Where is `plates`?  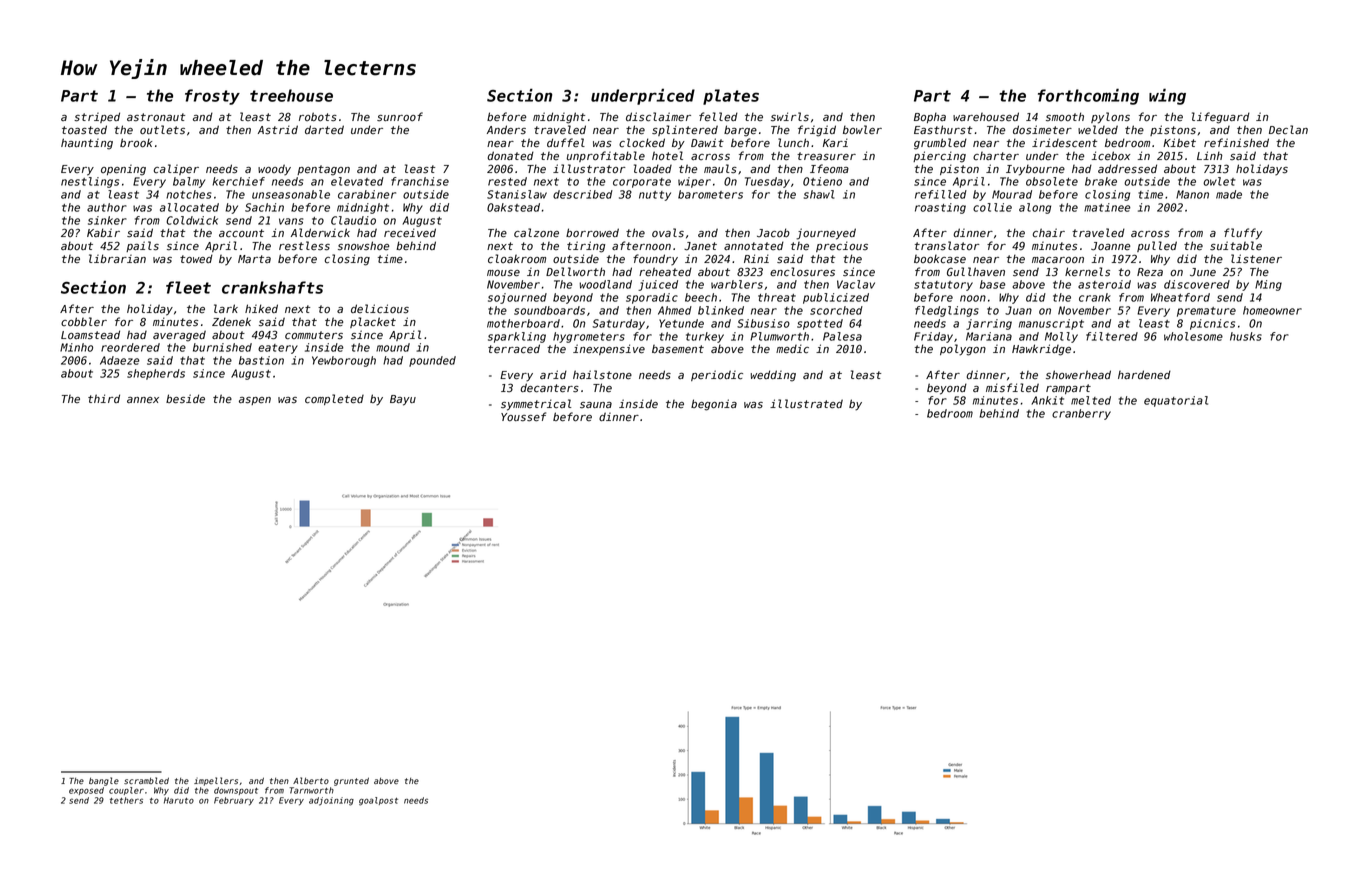
plates is located at coordinates (731, 97).
